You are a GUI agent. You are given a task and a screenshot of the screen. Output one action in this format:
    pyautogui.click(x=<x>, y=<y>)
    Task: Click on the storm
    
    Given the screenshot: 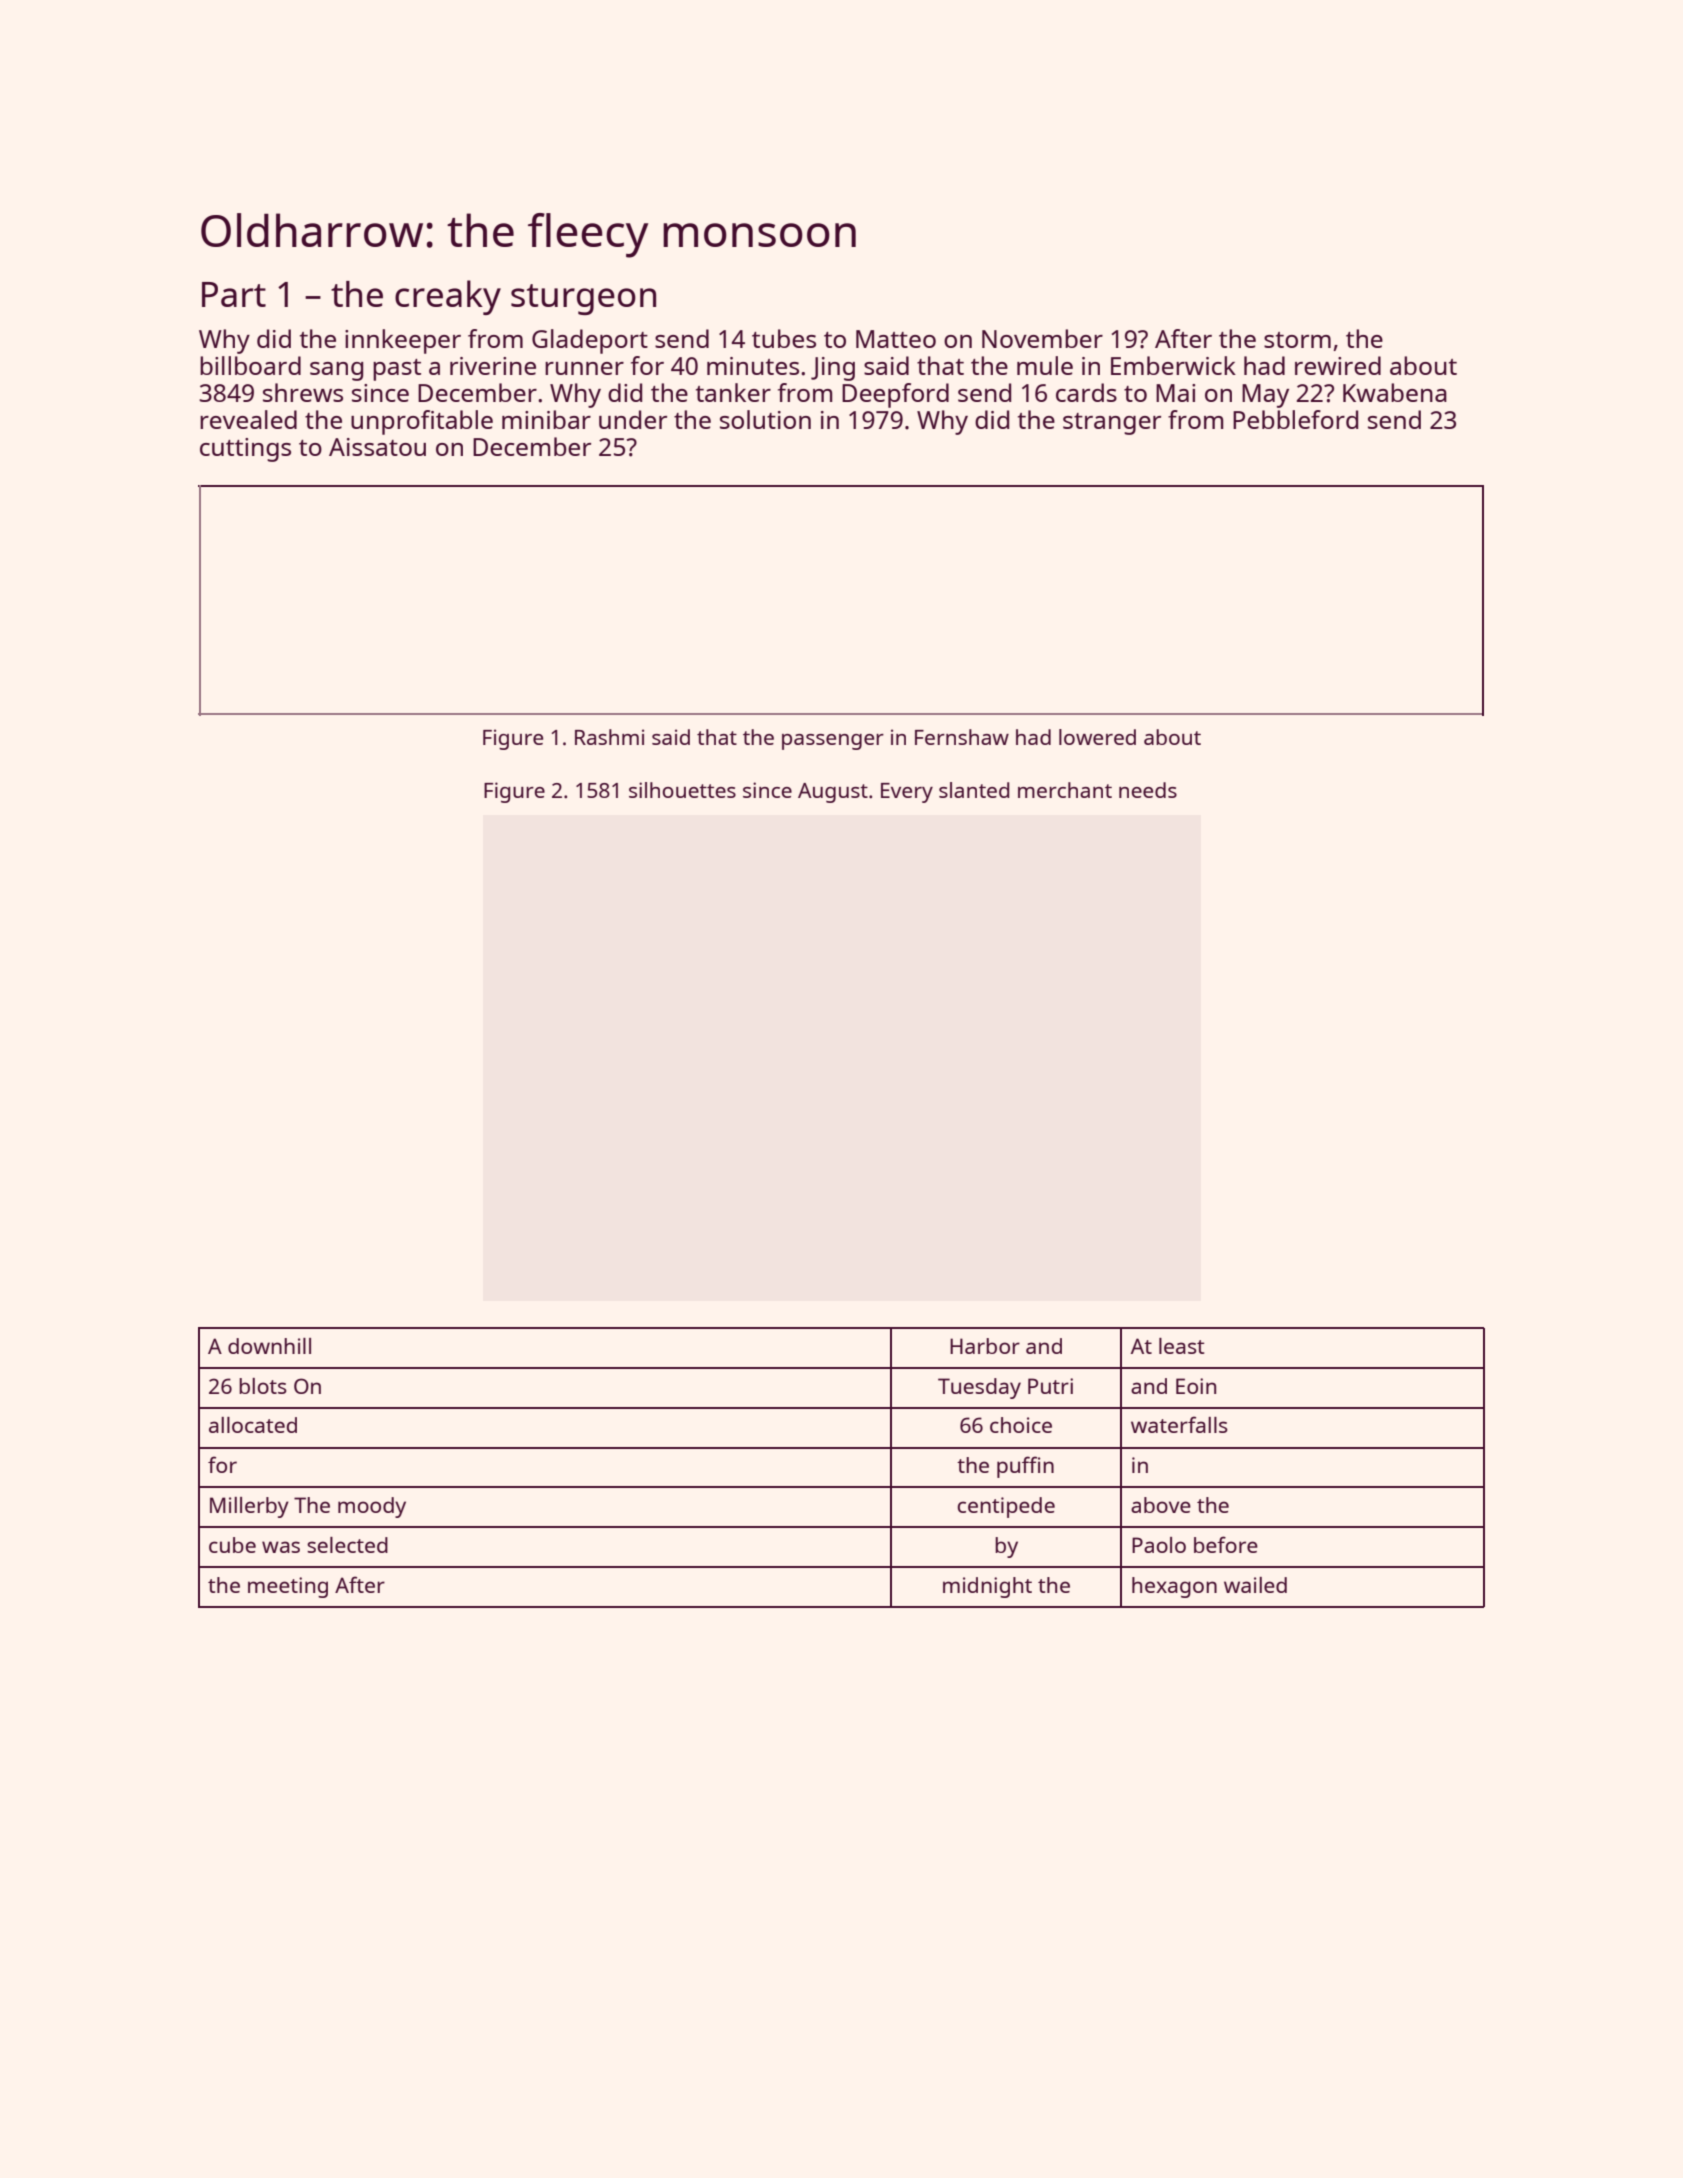 What is the action you would take?
    pyautogui.click(x=1297, y=340)
